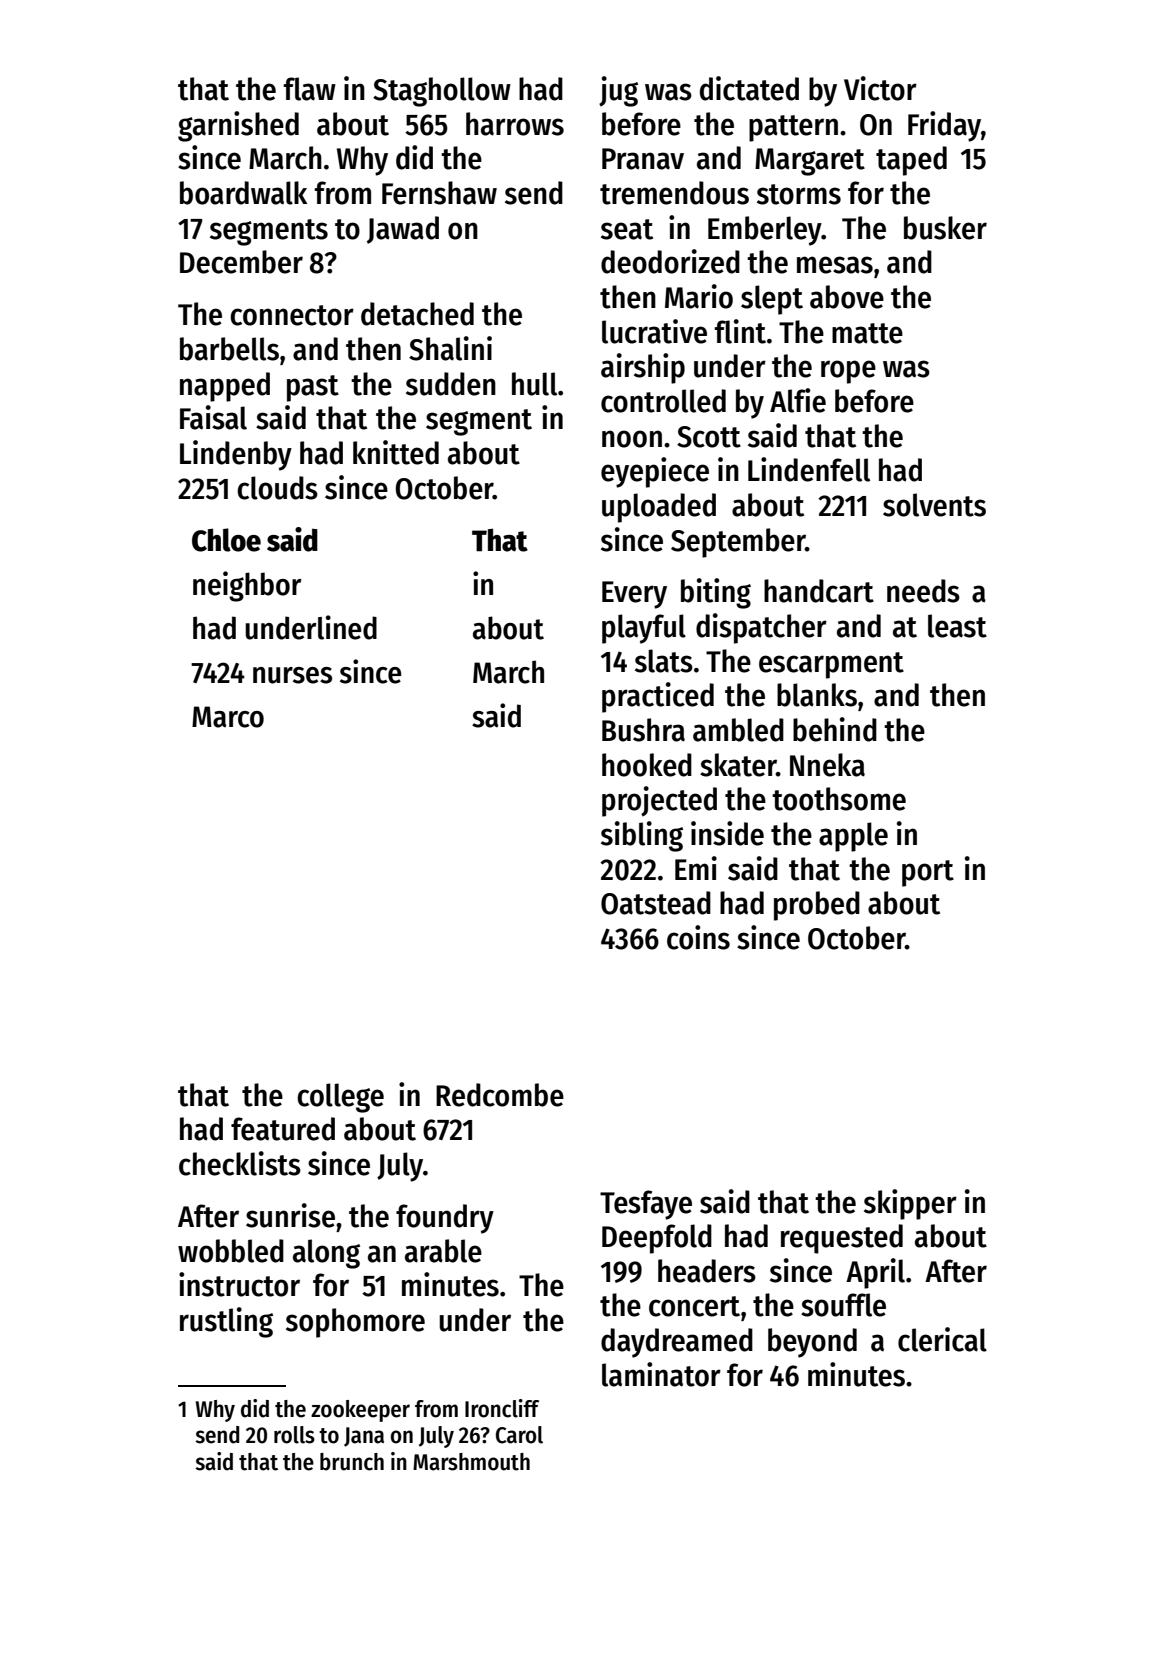 Image resolution: width=1165 pixels, height=1654 pixels. I want to click on Every, so click(634, 595).
